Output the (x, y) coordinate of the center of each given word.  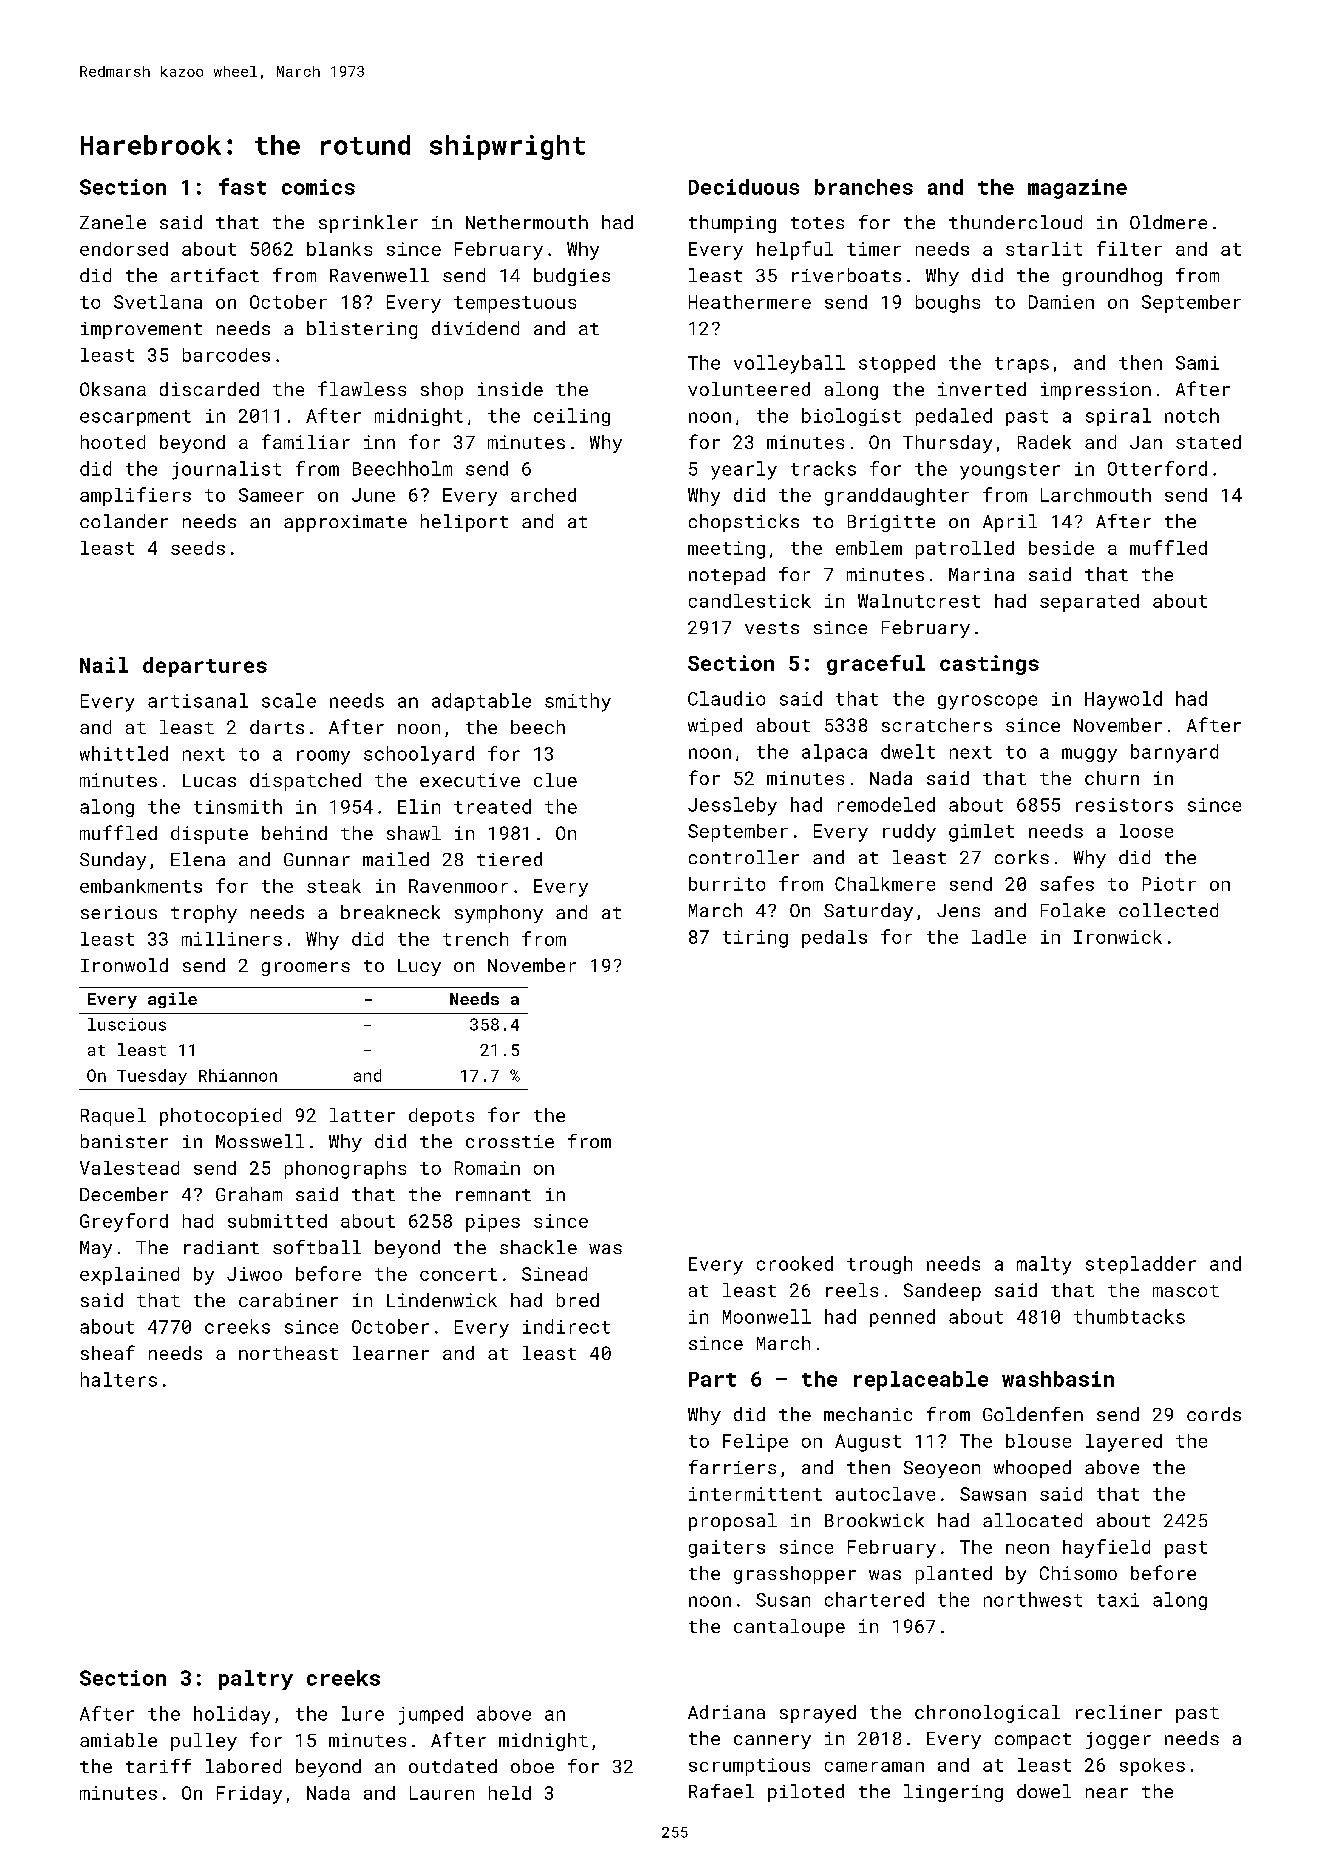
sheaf (108, 1352)
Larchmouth (1096, 495)
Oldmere (1168, 222)
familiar (306, 441)
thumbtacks (1129, 1316)
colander (124, 521)
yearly (744, 470)
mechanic (868, 1414)
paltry (256, 1680)
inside (510, 389)
